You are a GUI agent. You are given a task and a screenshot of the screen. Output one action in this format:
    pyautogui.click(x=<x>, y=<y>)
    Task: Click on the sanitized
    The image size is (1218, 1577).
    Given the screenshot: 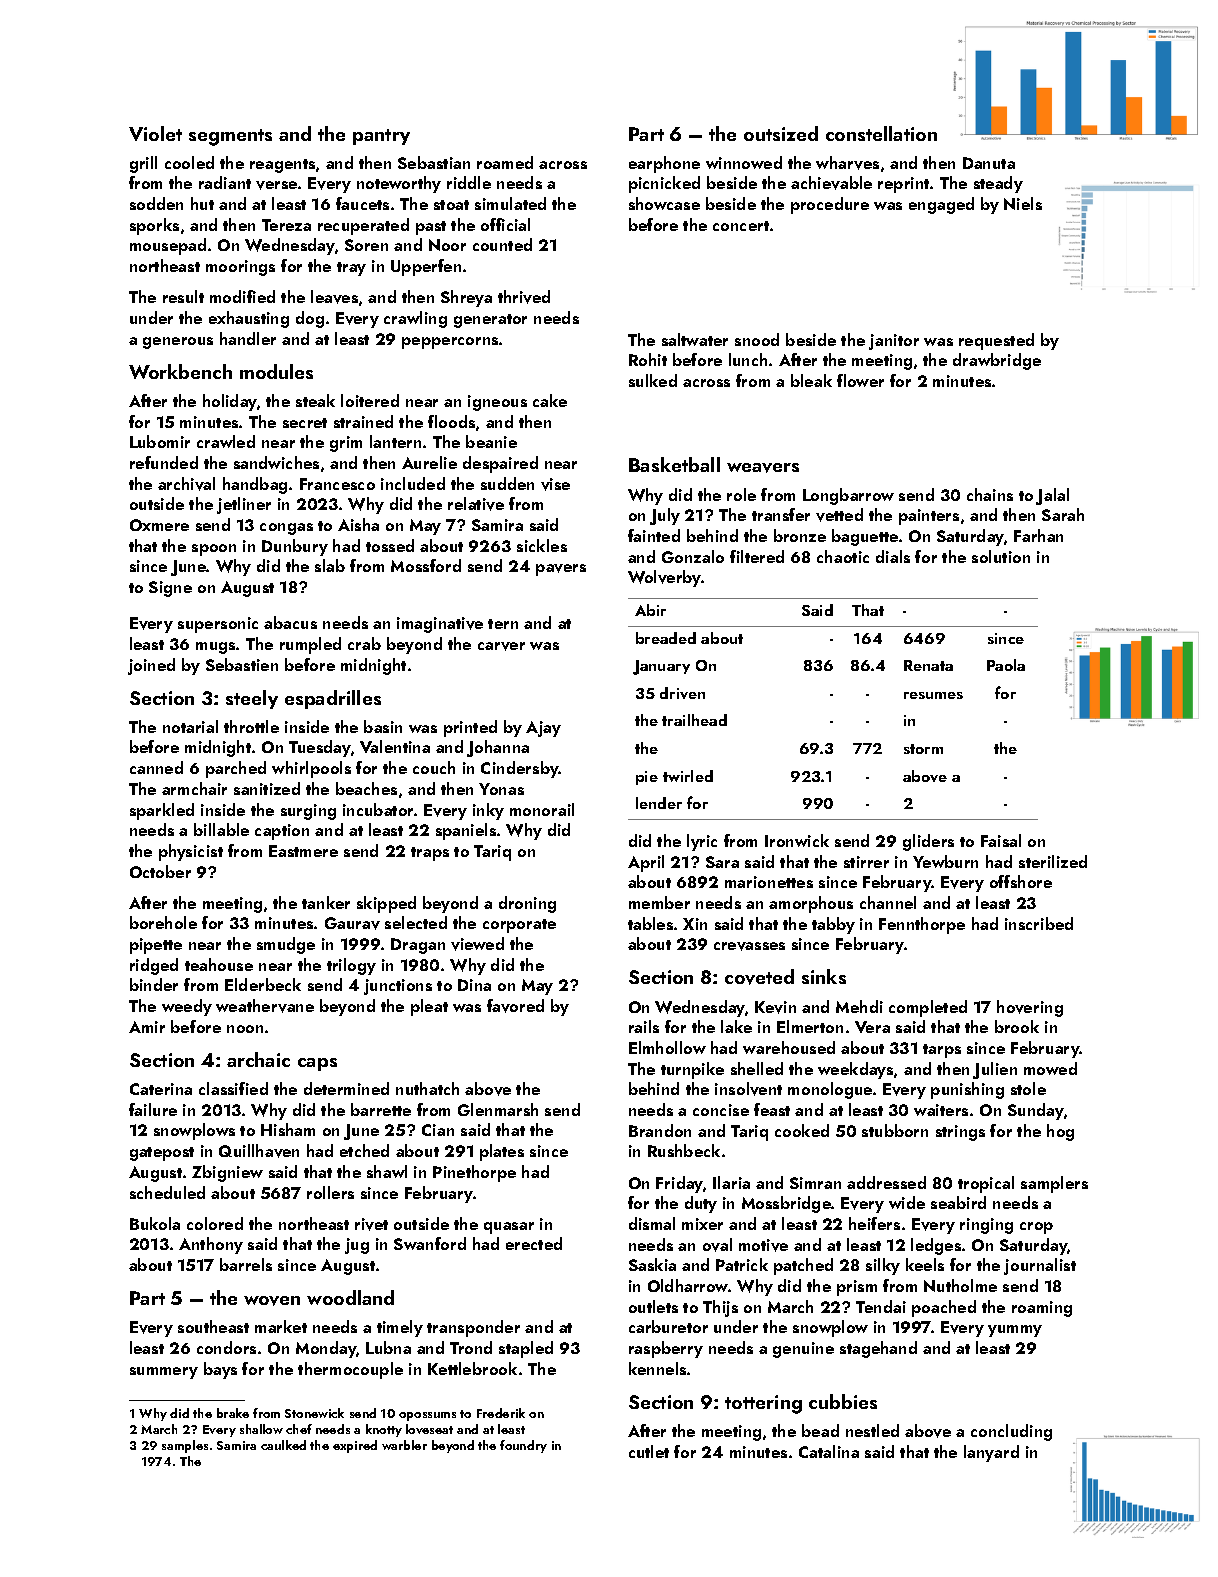 What is the action you would take?
    pyautogui.click(x=267, y=788)
